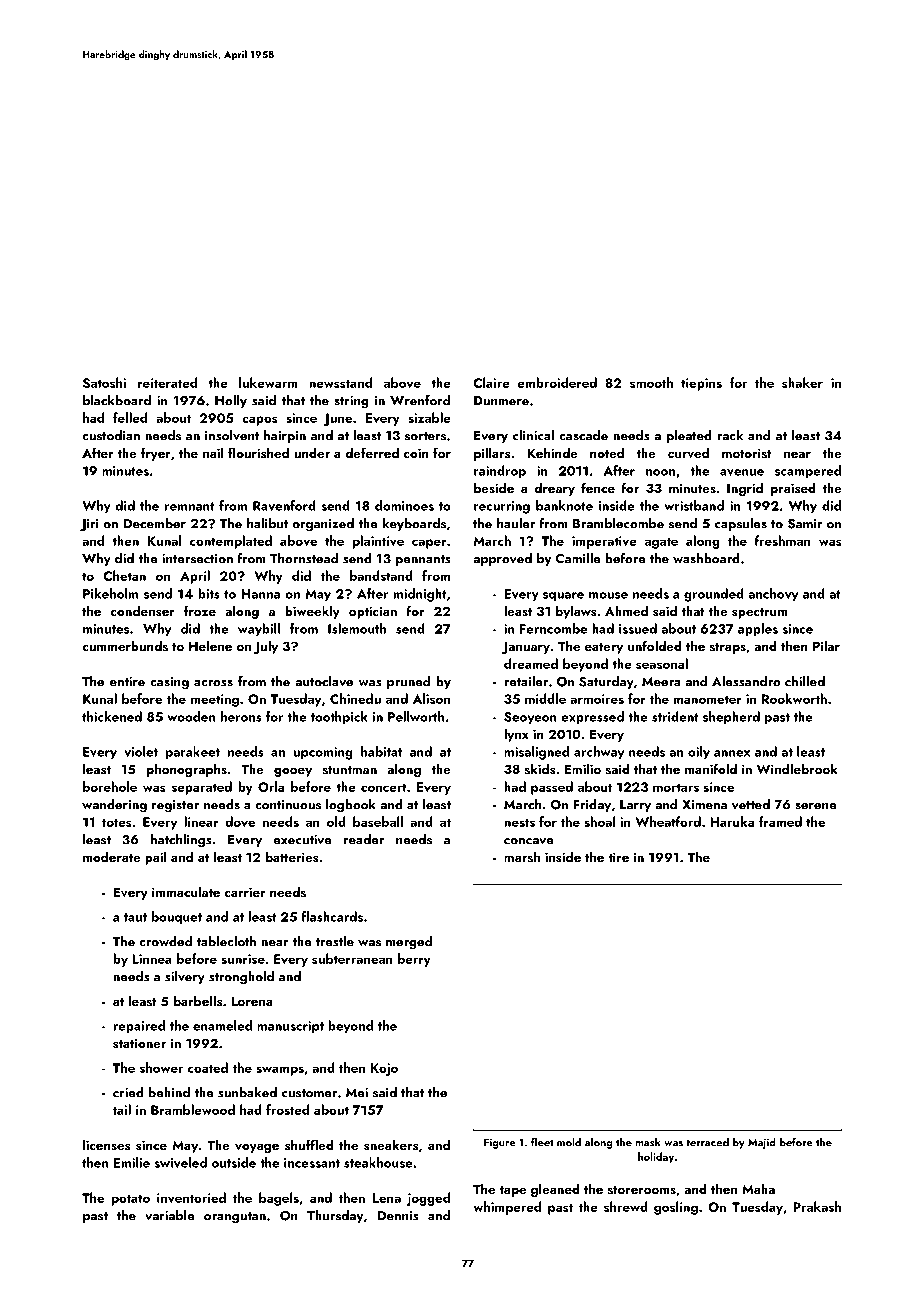 This screenshot has height=1308, width=924. I want to click on silvery, so click(185, 977).
